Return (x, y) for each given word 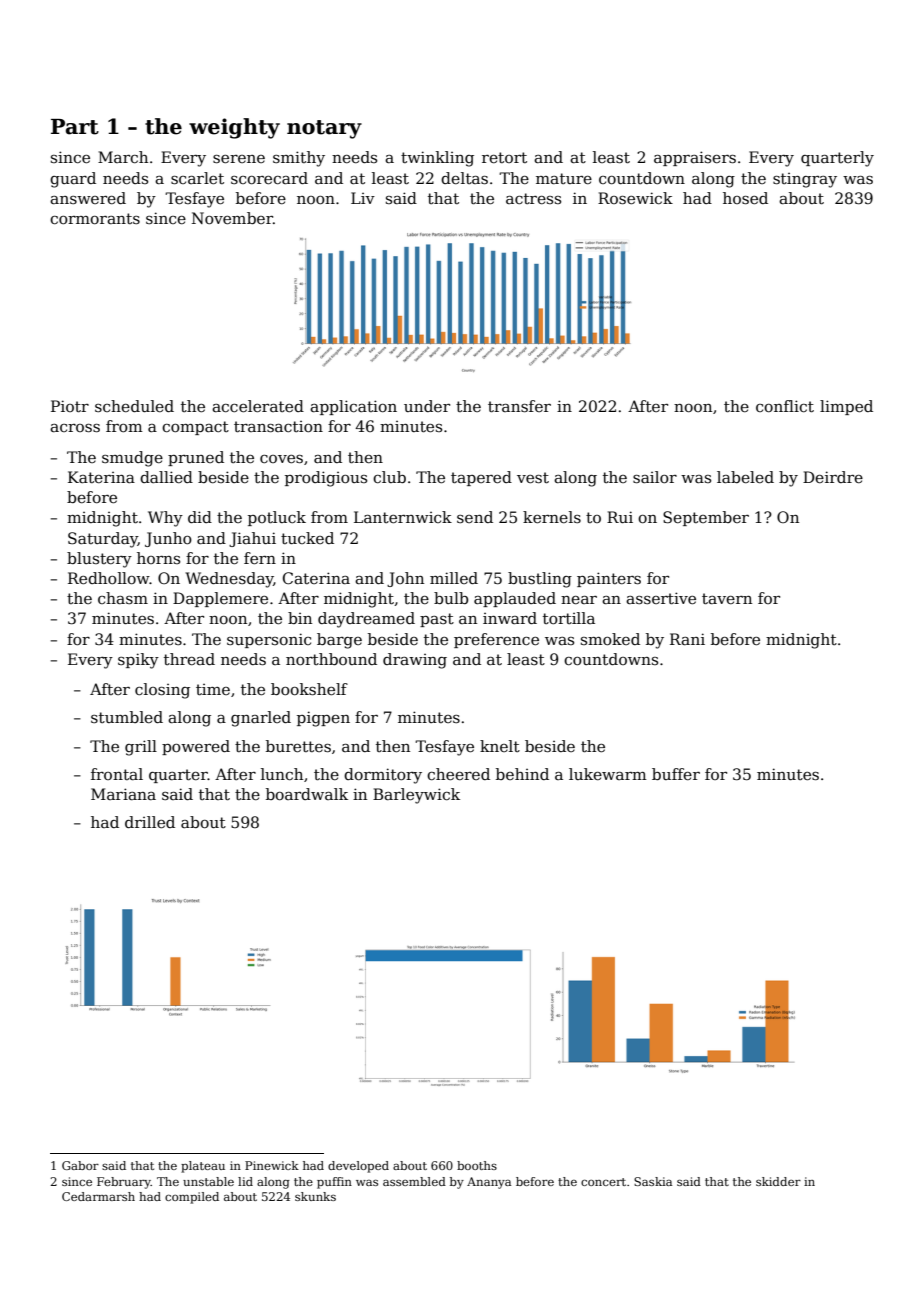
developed (358, 1167)
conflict (785, 406)
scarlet (197, 178)
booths (477, 1165)
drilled (150, 822)
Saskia (653, 1181)
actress (533, 198)
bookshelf (309, 689)
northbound (331, 659)
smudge (132, 459)
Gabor (80, 1165)
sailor (655, 477)
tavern (727, 599)
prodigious (326, 479)
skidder (778, 1181)
